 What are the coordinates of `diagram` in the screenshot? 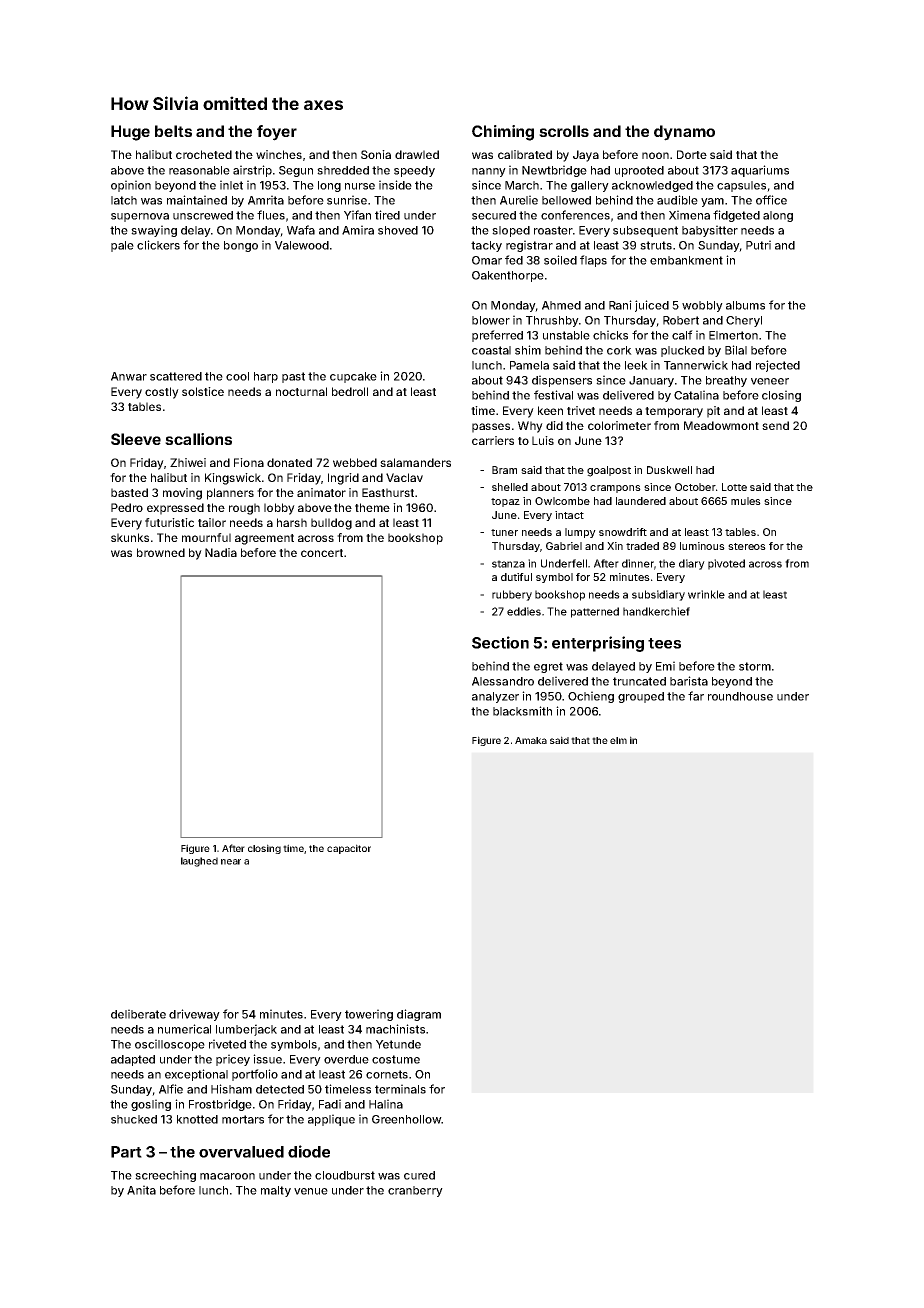 It's located at (419, 1015).
